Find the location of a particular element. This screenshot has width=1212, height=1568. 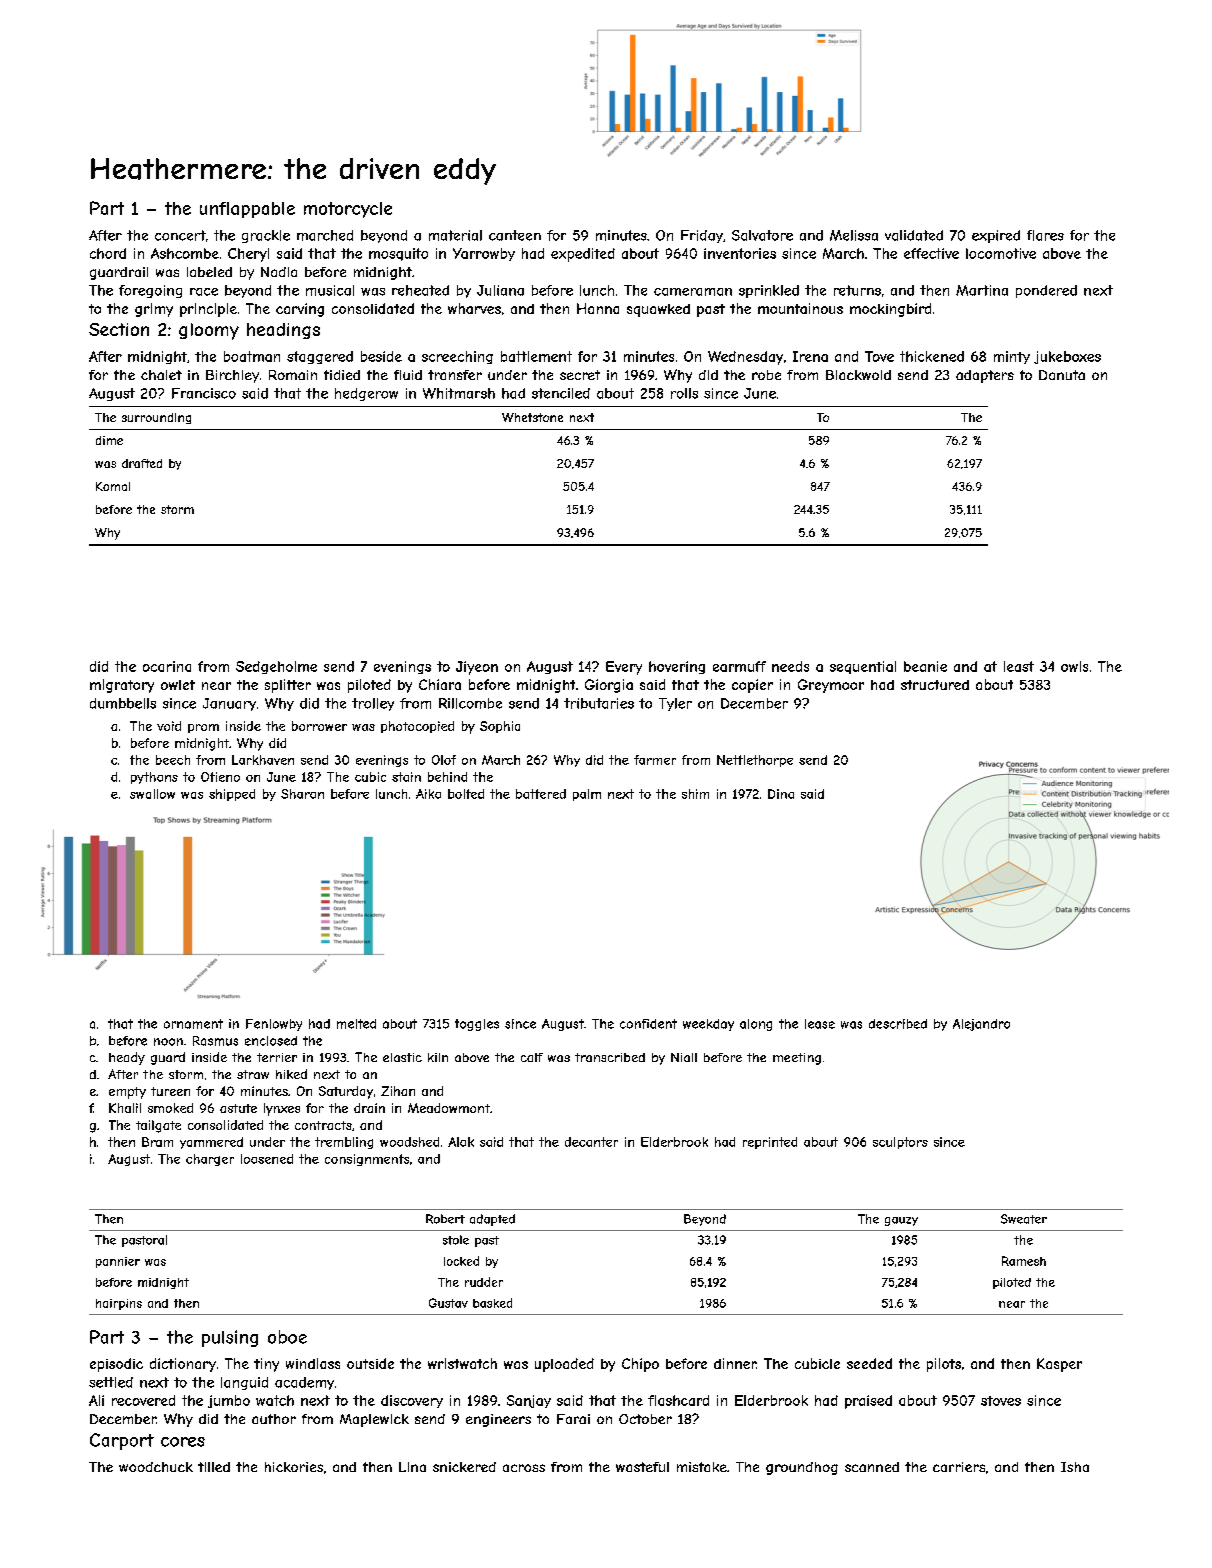

languid is located at coordinates (244, 1383).
